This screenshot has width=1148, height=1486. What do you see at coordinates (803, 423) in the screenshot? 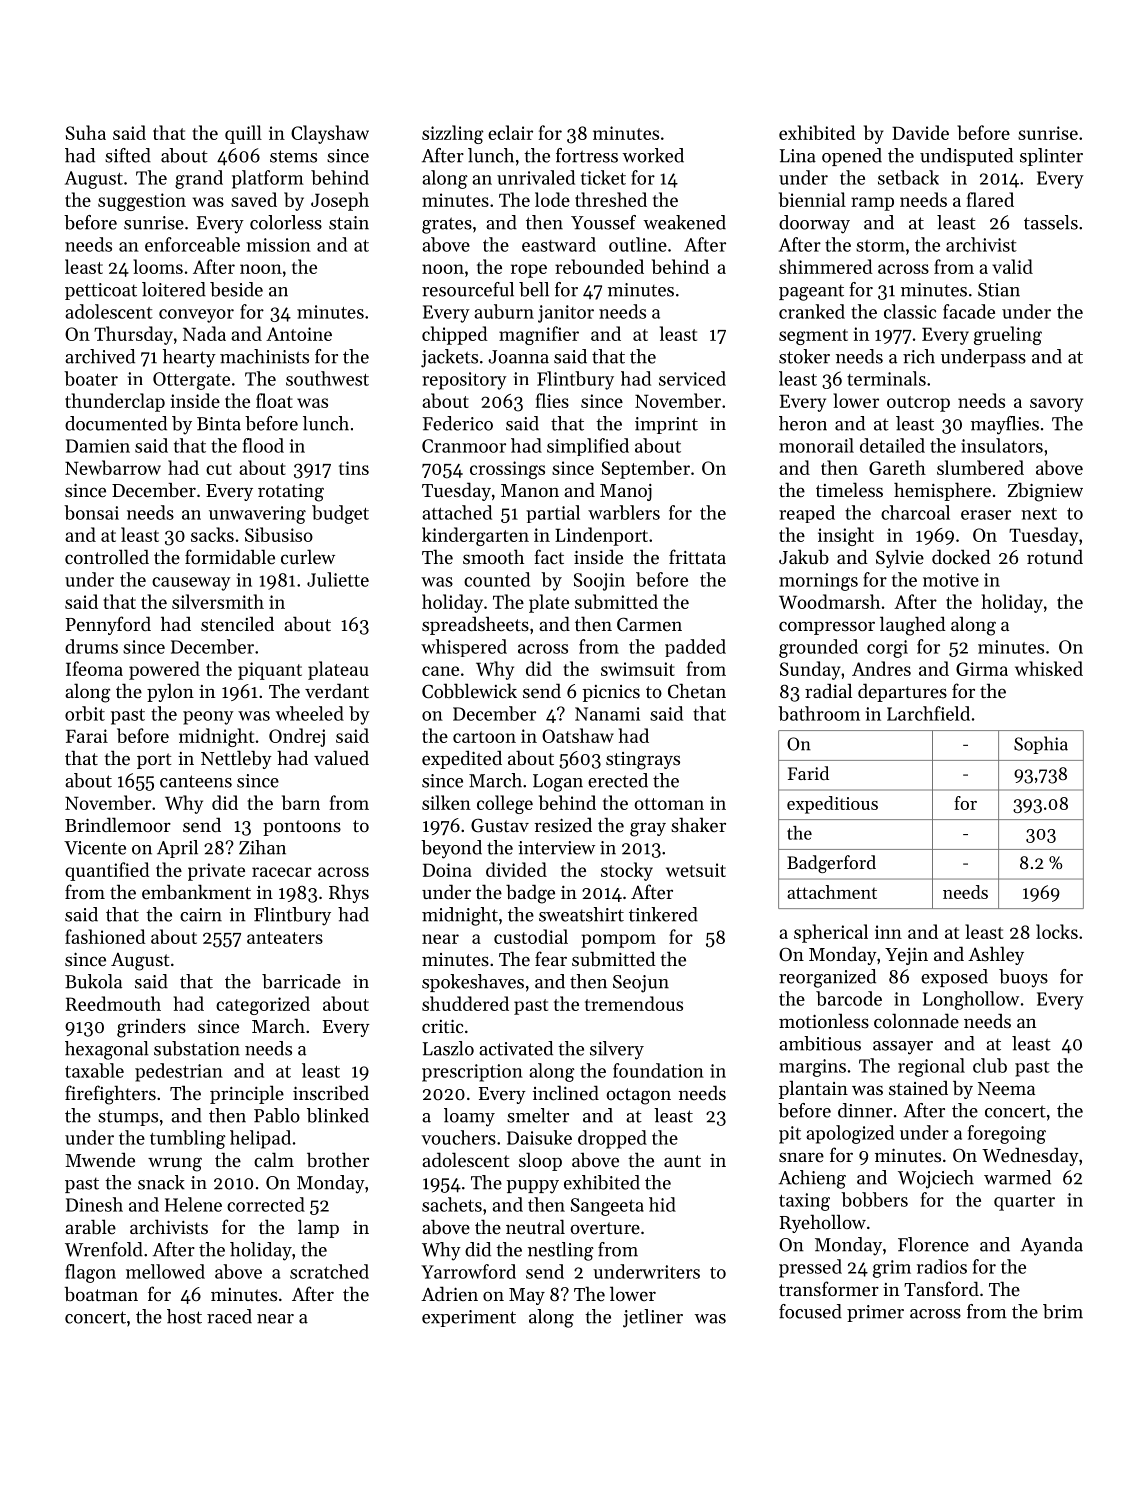
I see `heron` at bounding box center [803, 423].
